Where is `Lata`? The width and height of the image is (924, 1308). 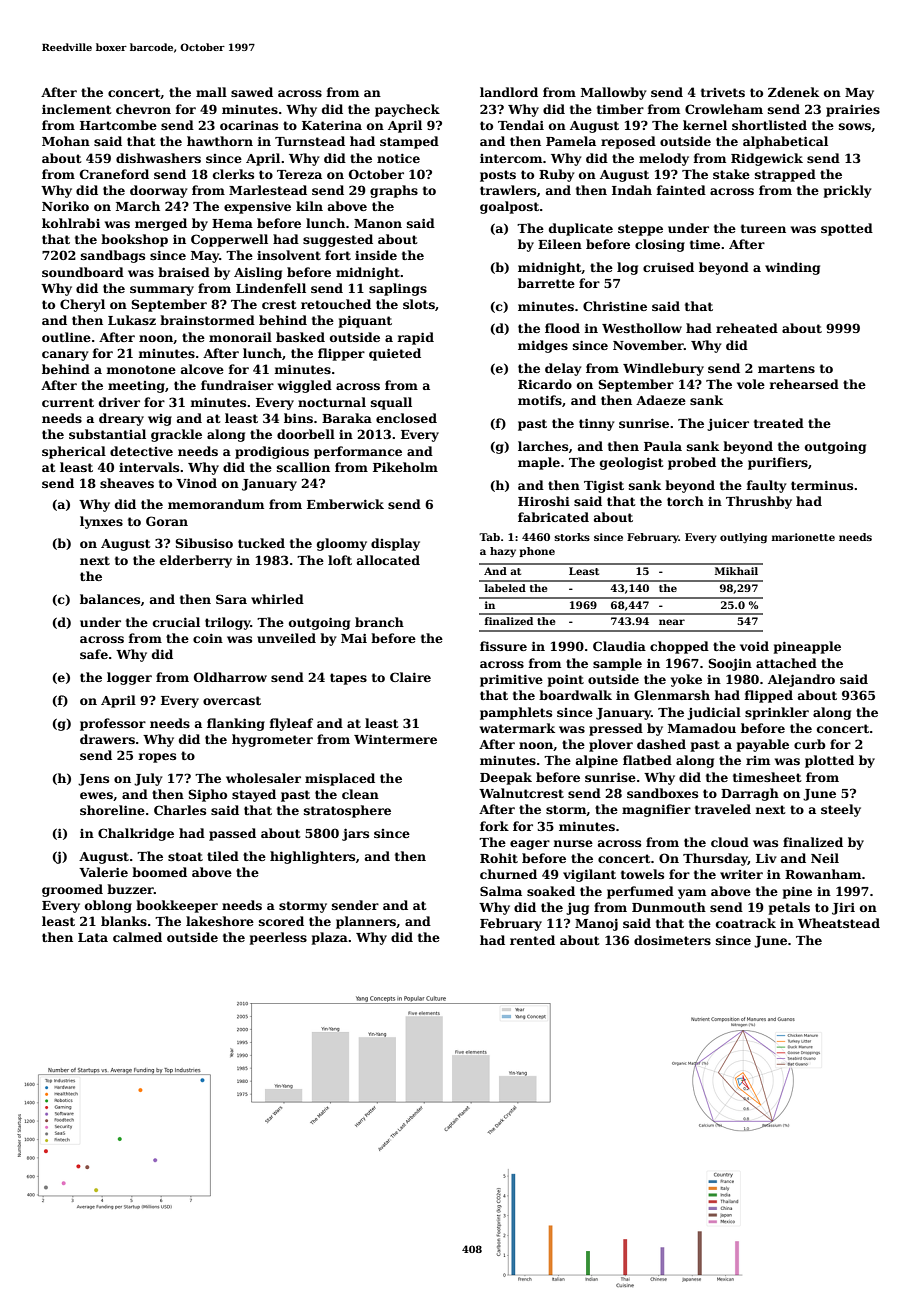 Lata is located at coordinates (93, 937).
